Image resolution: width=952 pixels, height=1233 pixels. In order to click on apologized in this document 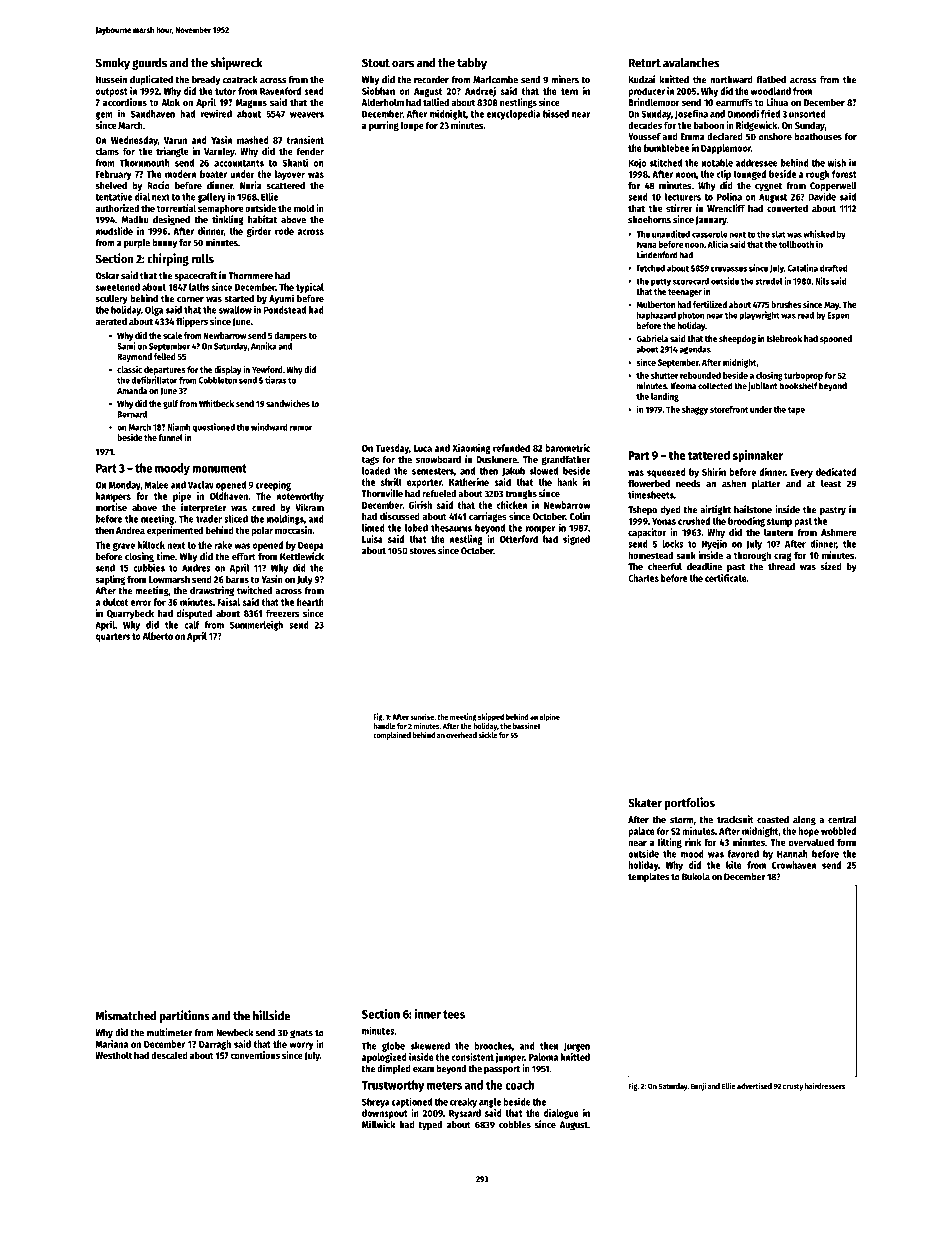, I will do `click(384, 1058)`.
